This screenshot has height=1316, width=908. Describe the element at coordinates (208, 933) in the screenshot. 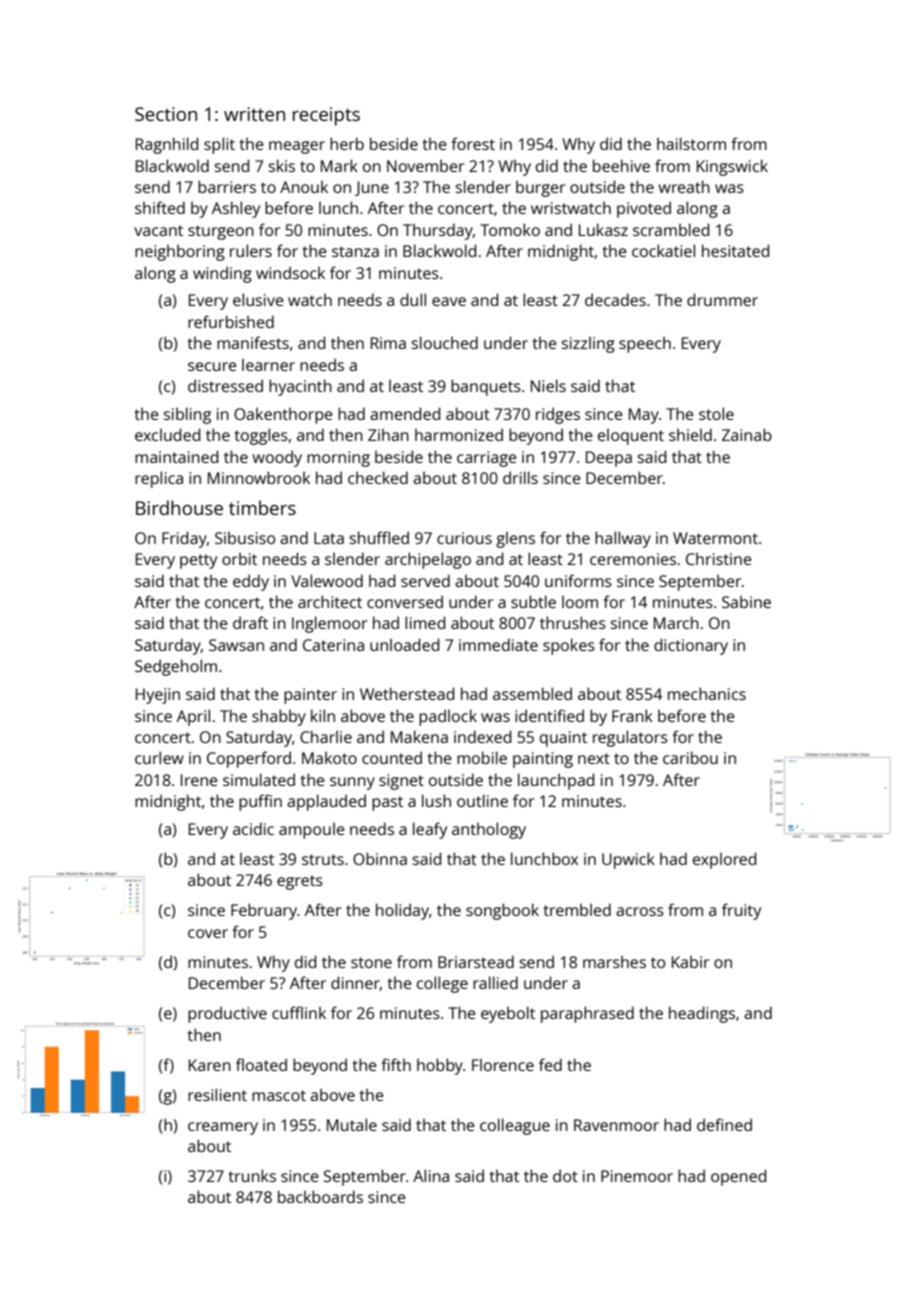

I see `cover` at that location.
